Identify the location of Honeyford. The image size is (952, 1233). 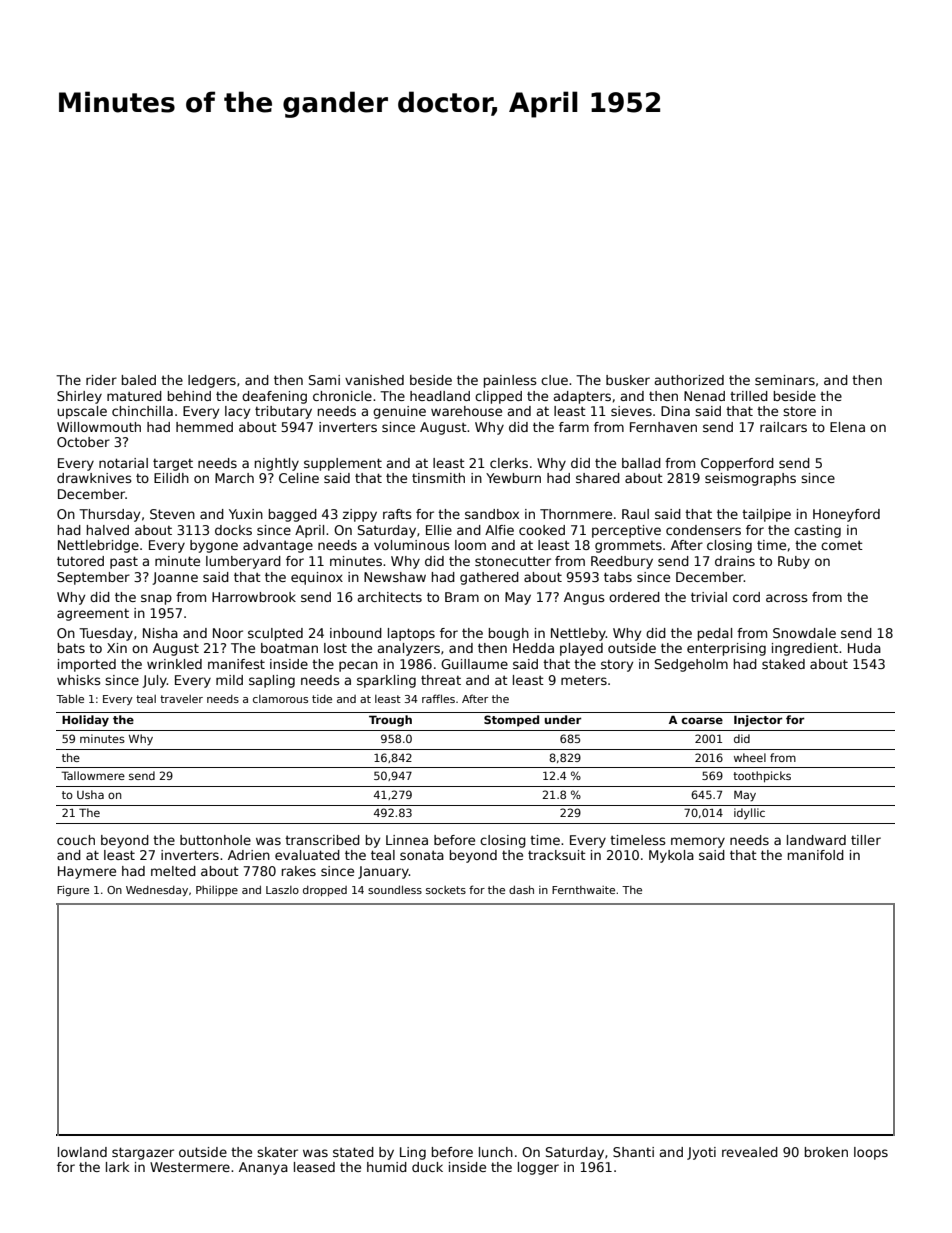
(846, 515).
